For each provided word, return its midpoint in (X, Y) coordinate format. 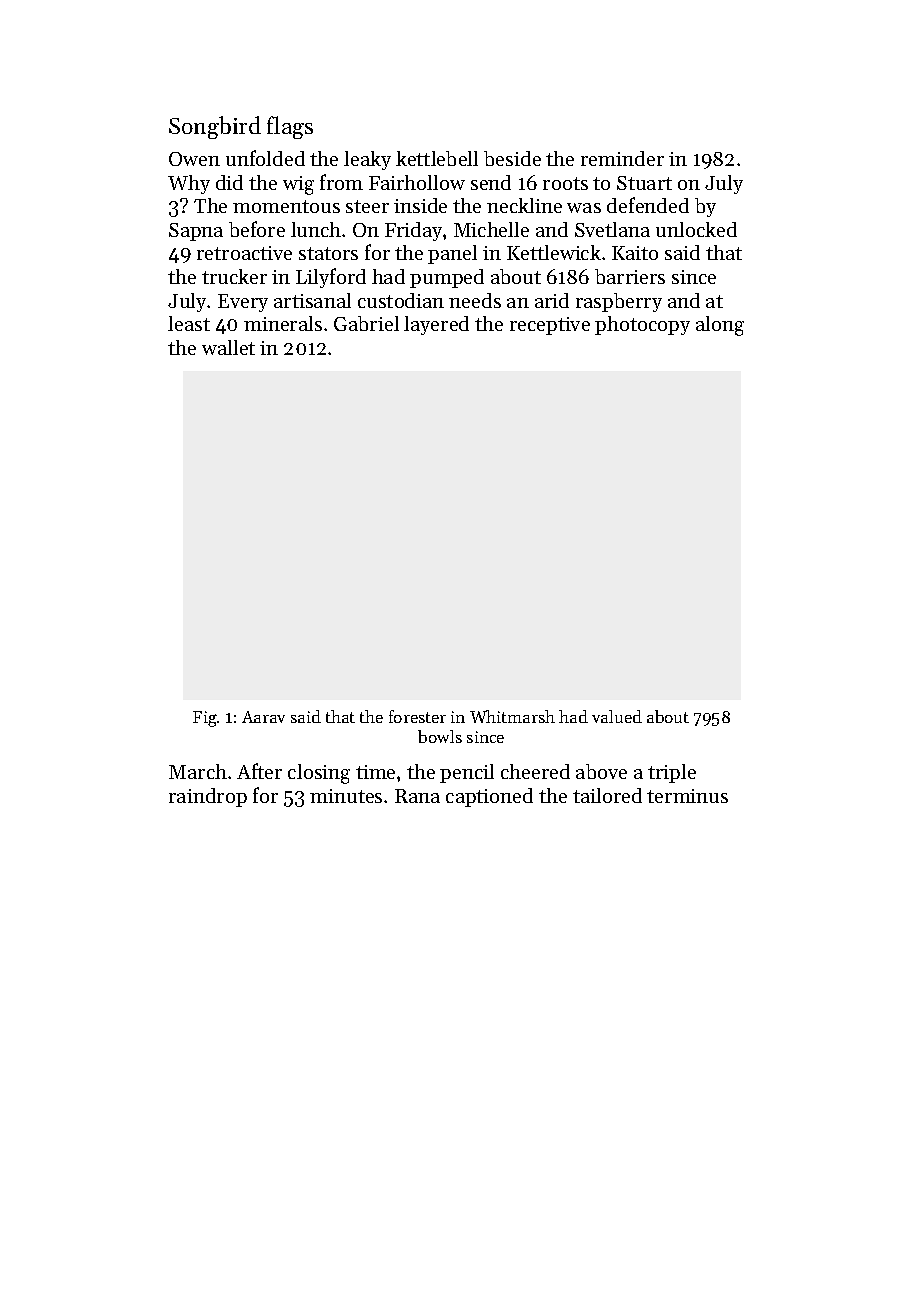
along (720, 326)
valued (617, 716)
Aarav (263, 717)
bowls (440, 736)
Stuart (644, 183)
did (229, 182)
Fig (205, 719)
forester (417, 716)
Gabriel (366, 323)
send (491, 182)
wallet (228, 347)
